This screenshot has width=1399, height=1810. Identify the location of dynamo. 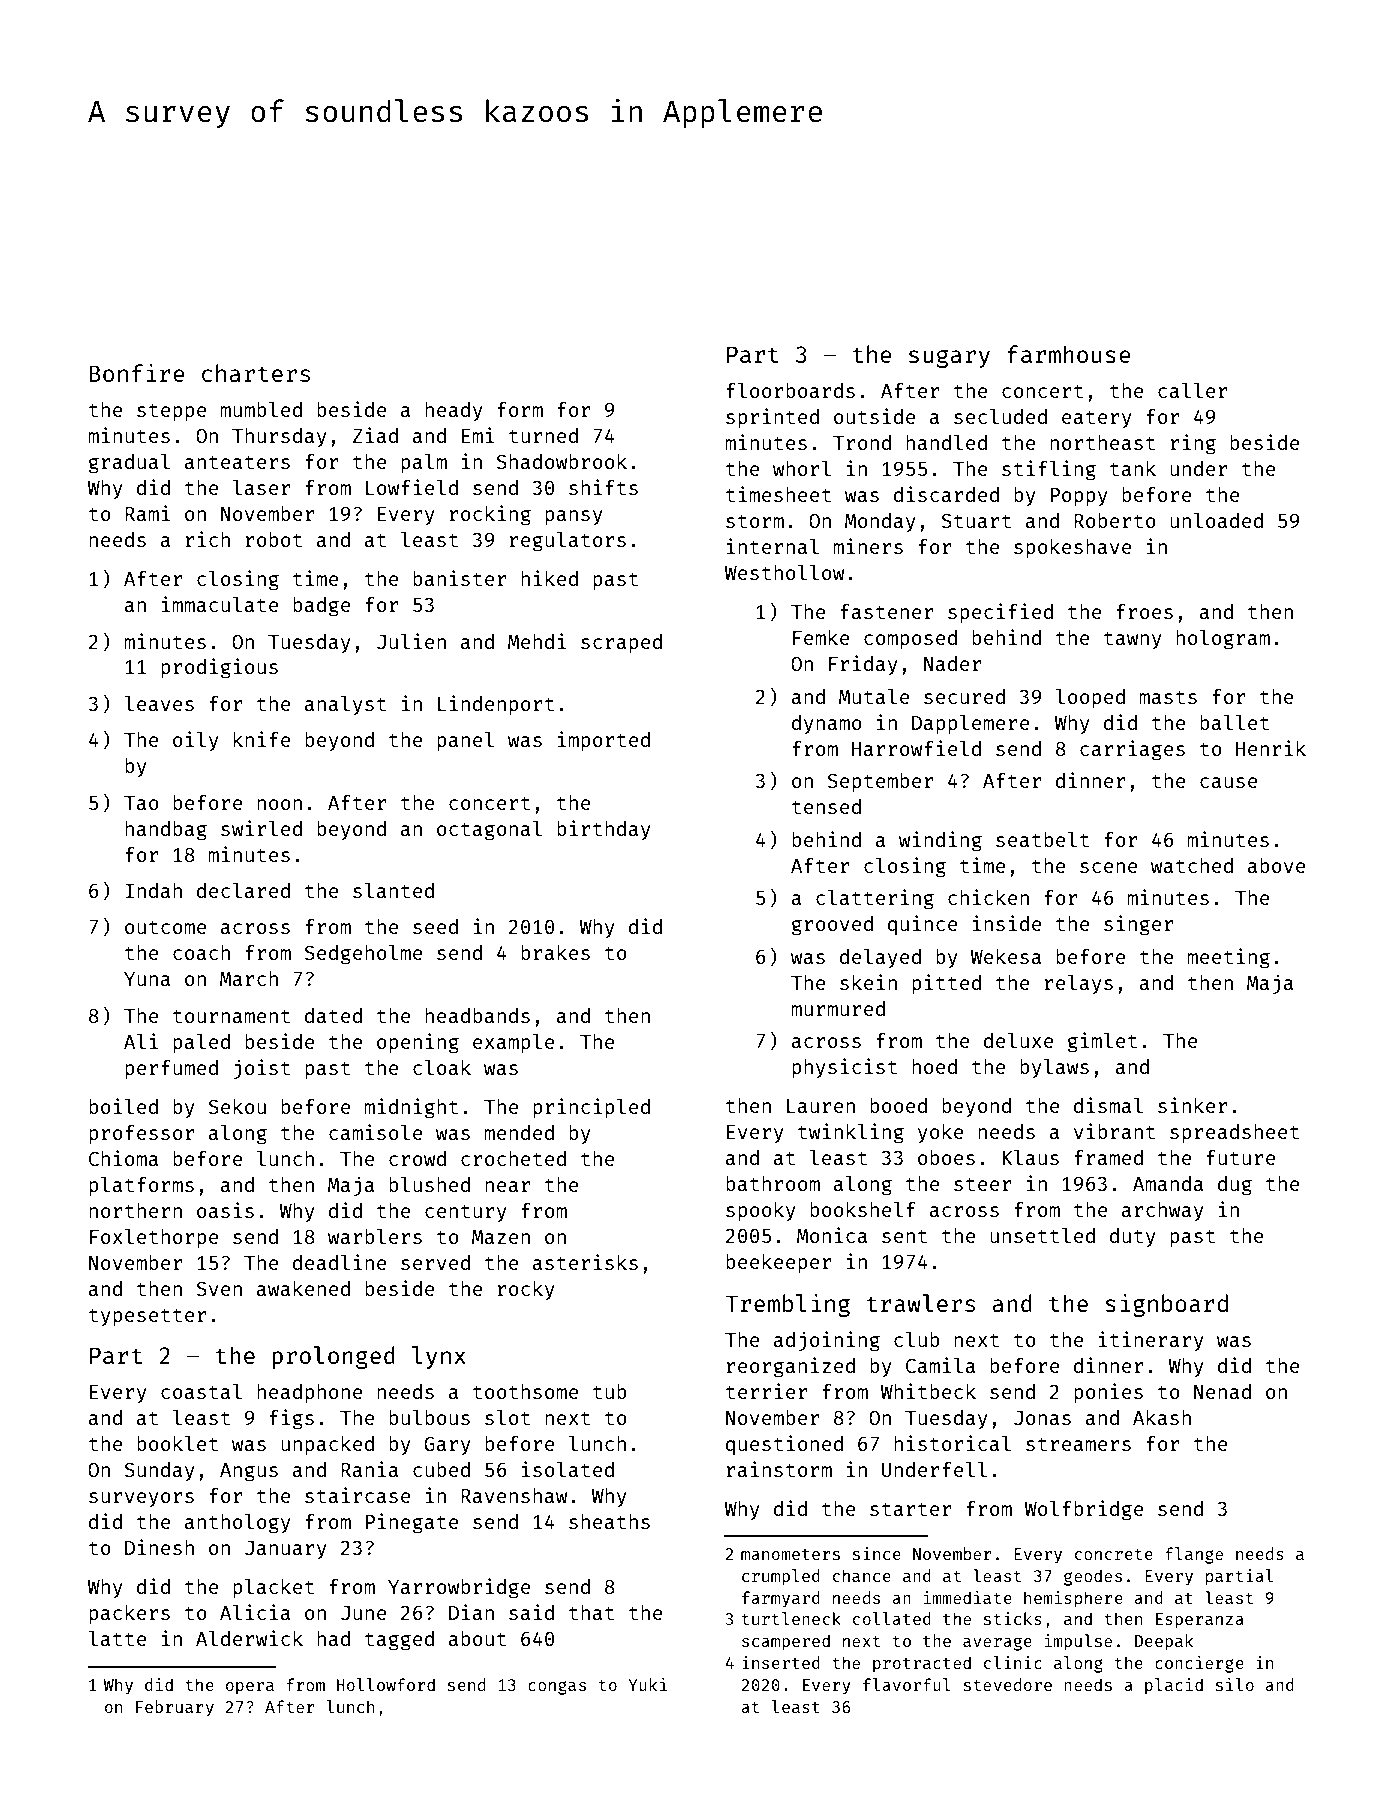
(827, 724).
